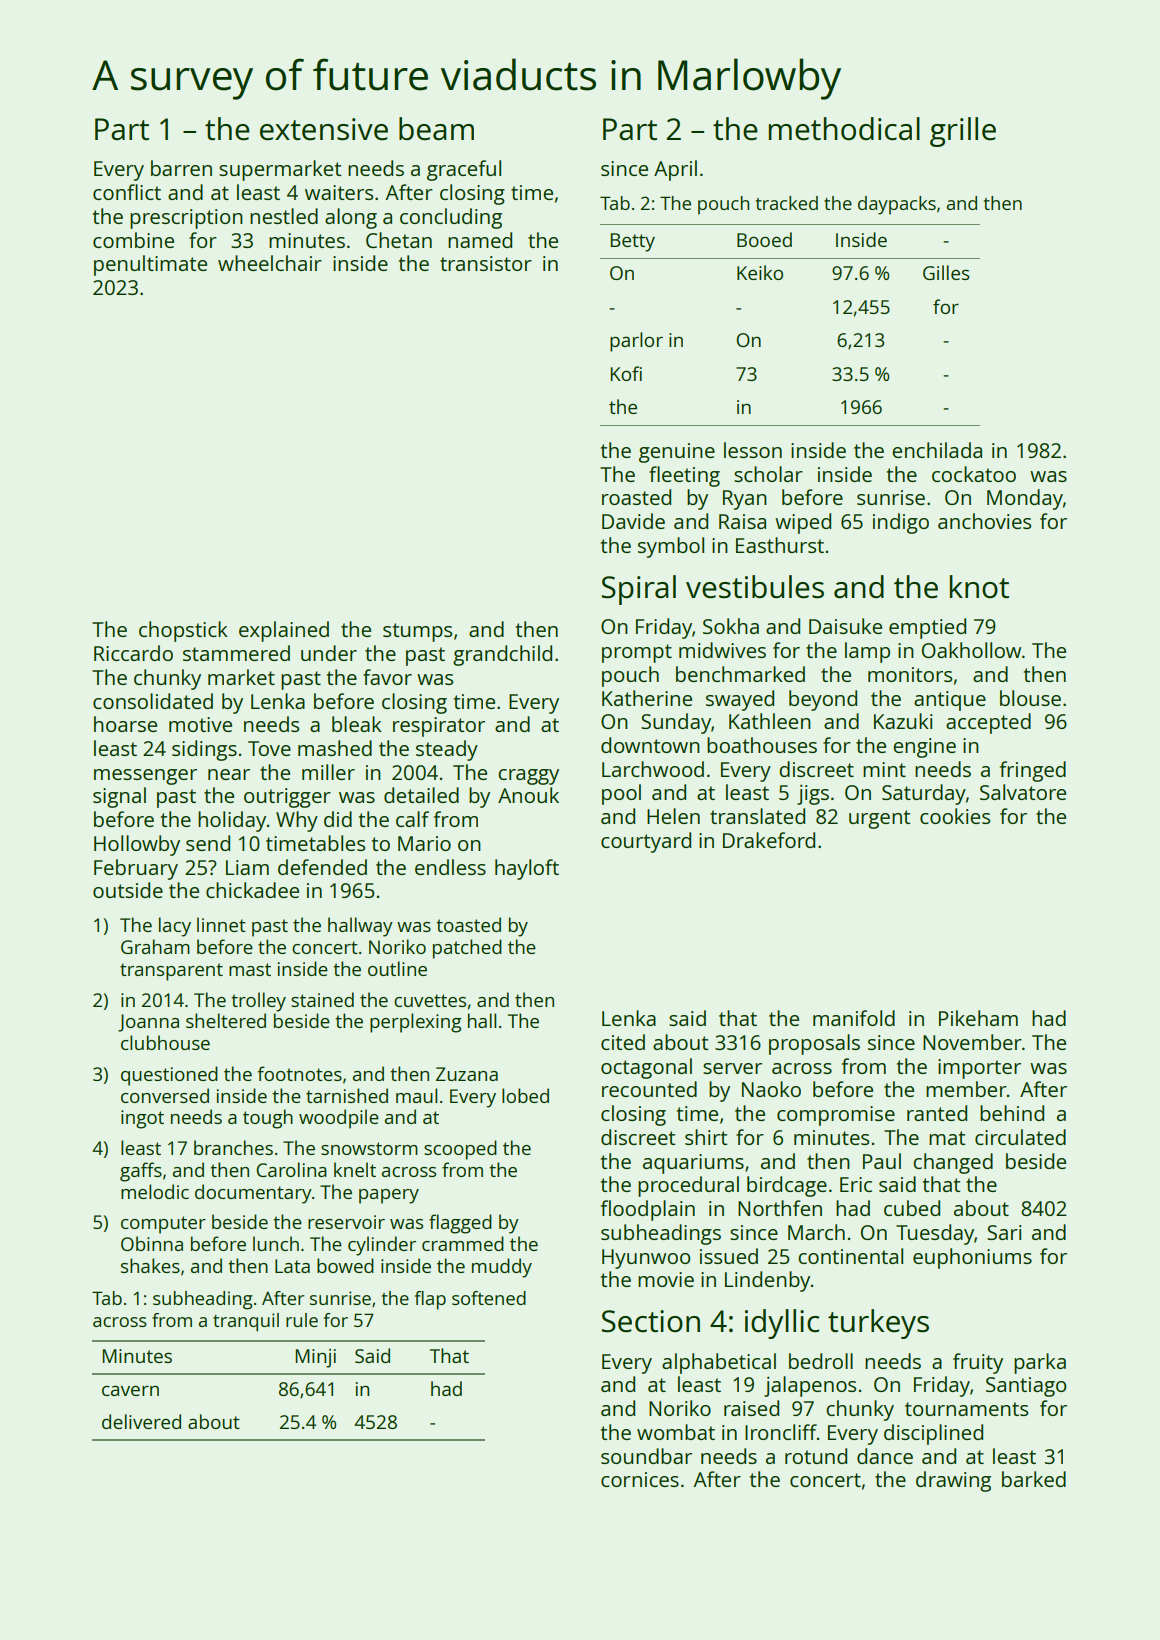  Describe the element at coordinates (963, 132) in the document. I see `grille` at that location.
